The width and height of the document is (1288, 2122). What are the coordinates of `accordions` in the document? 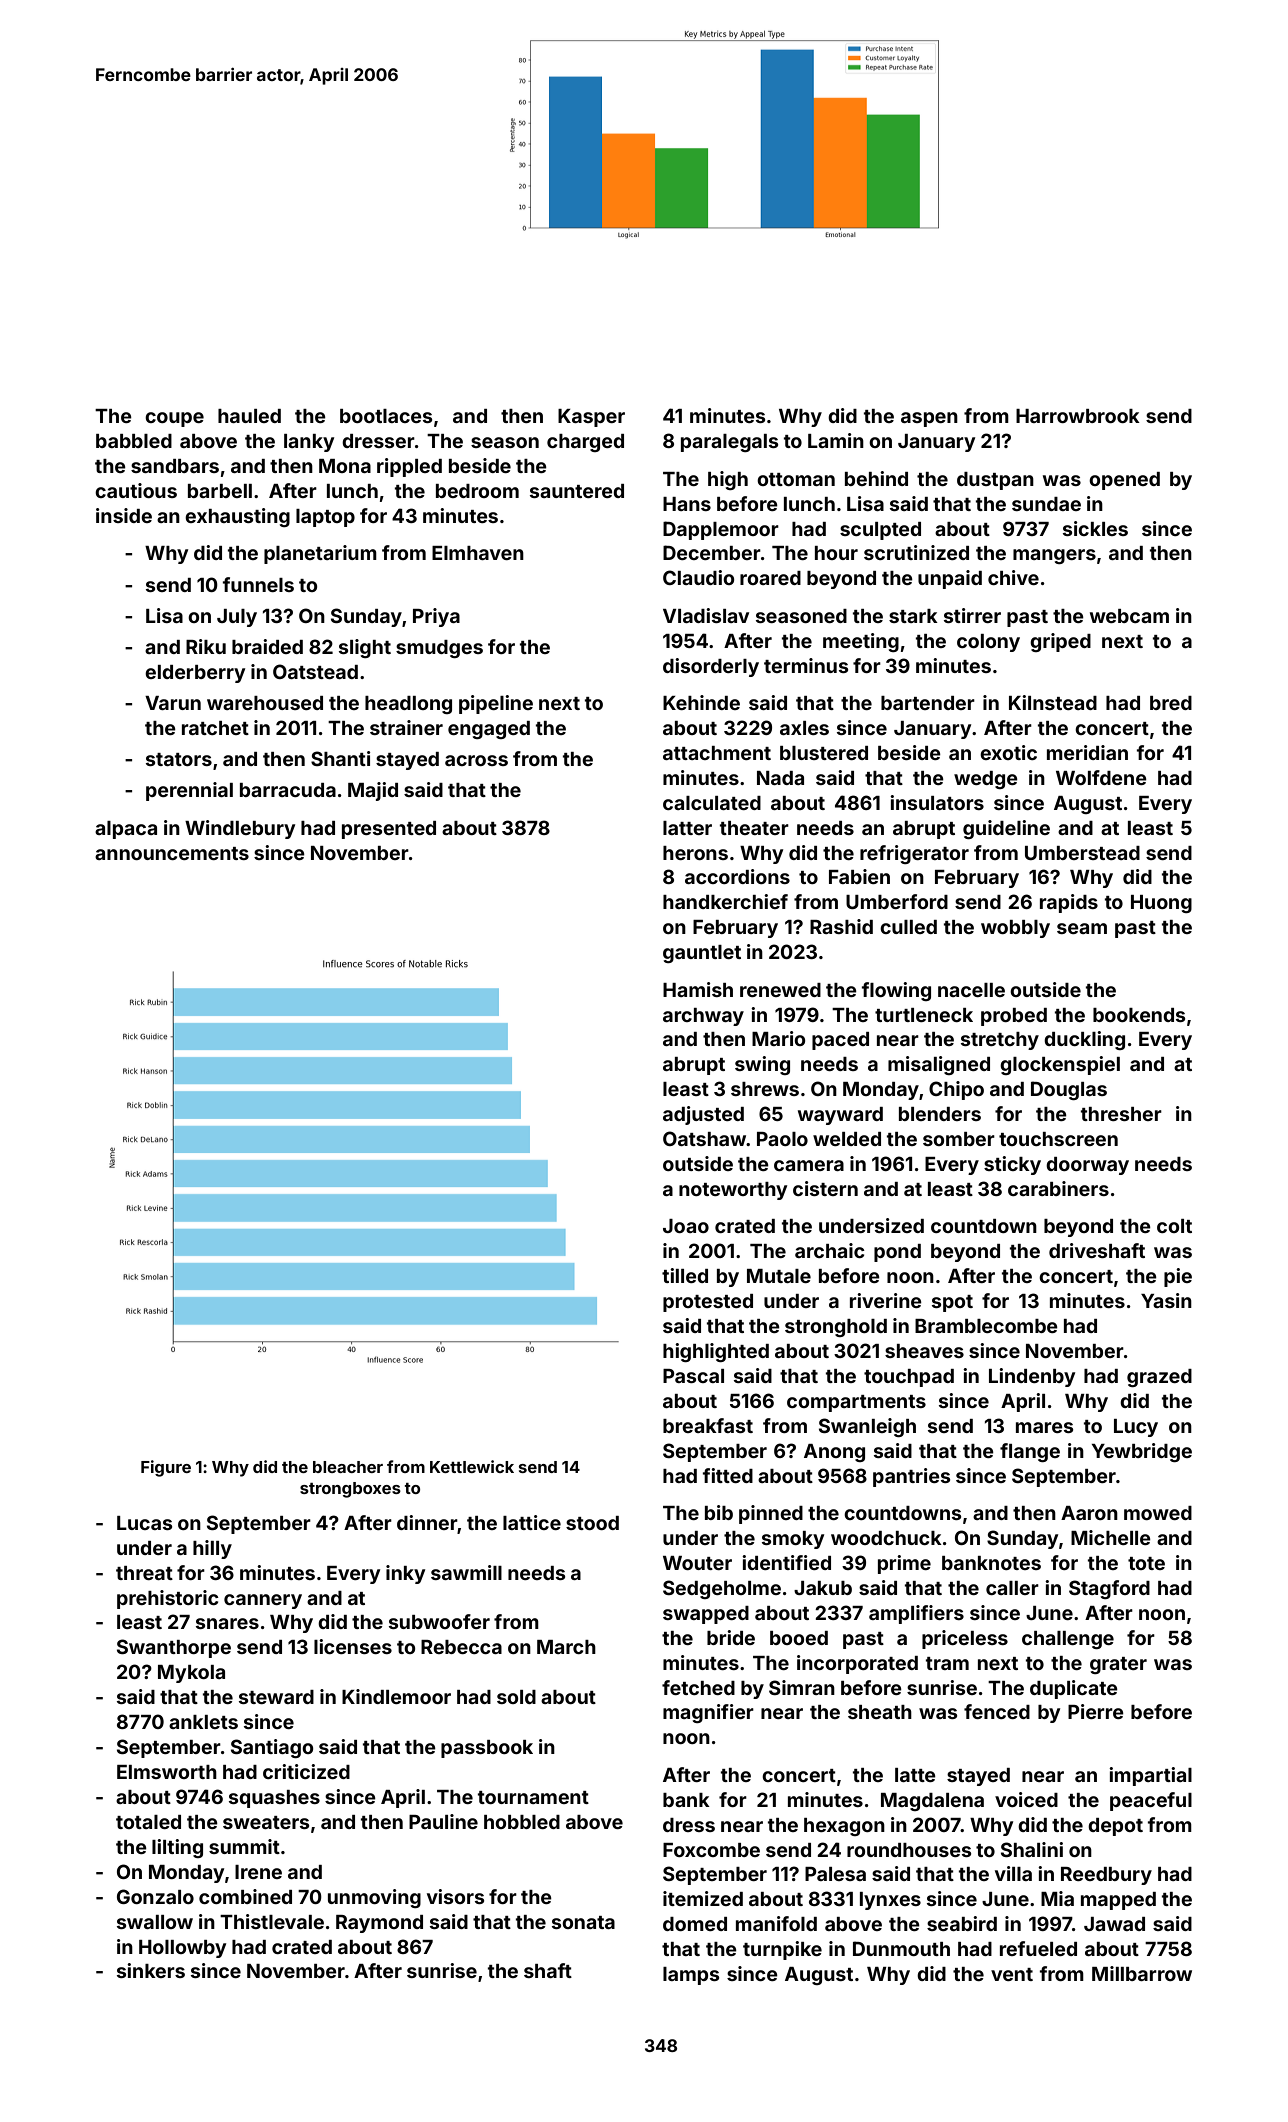 It's located at (737, 876).
